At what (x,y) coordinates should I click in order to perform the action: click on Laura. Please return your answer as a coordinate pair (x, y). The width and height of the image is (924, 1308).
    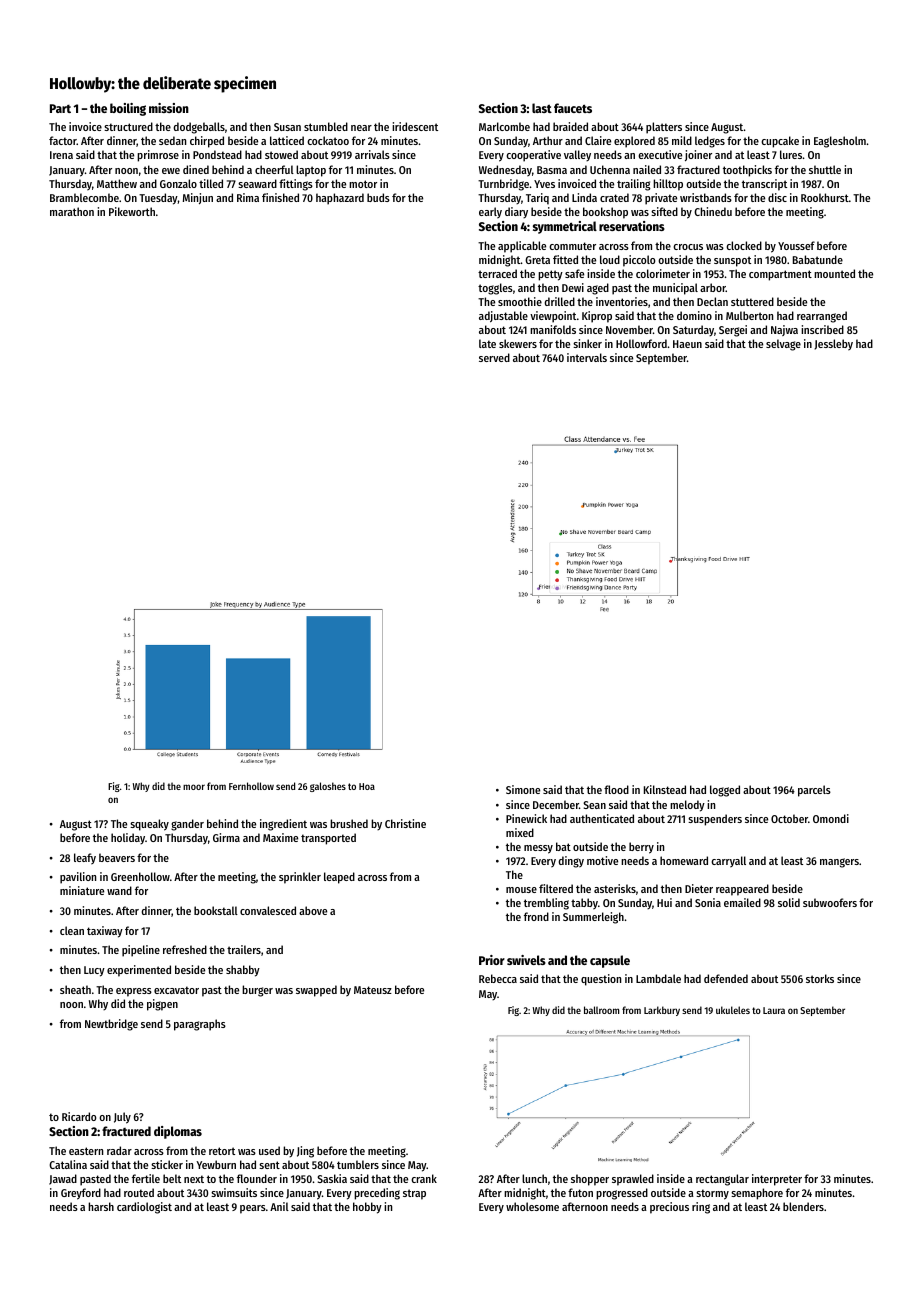
    Looking at the image, I should click on (774, 1010).
